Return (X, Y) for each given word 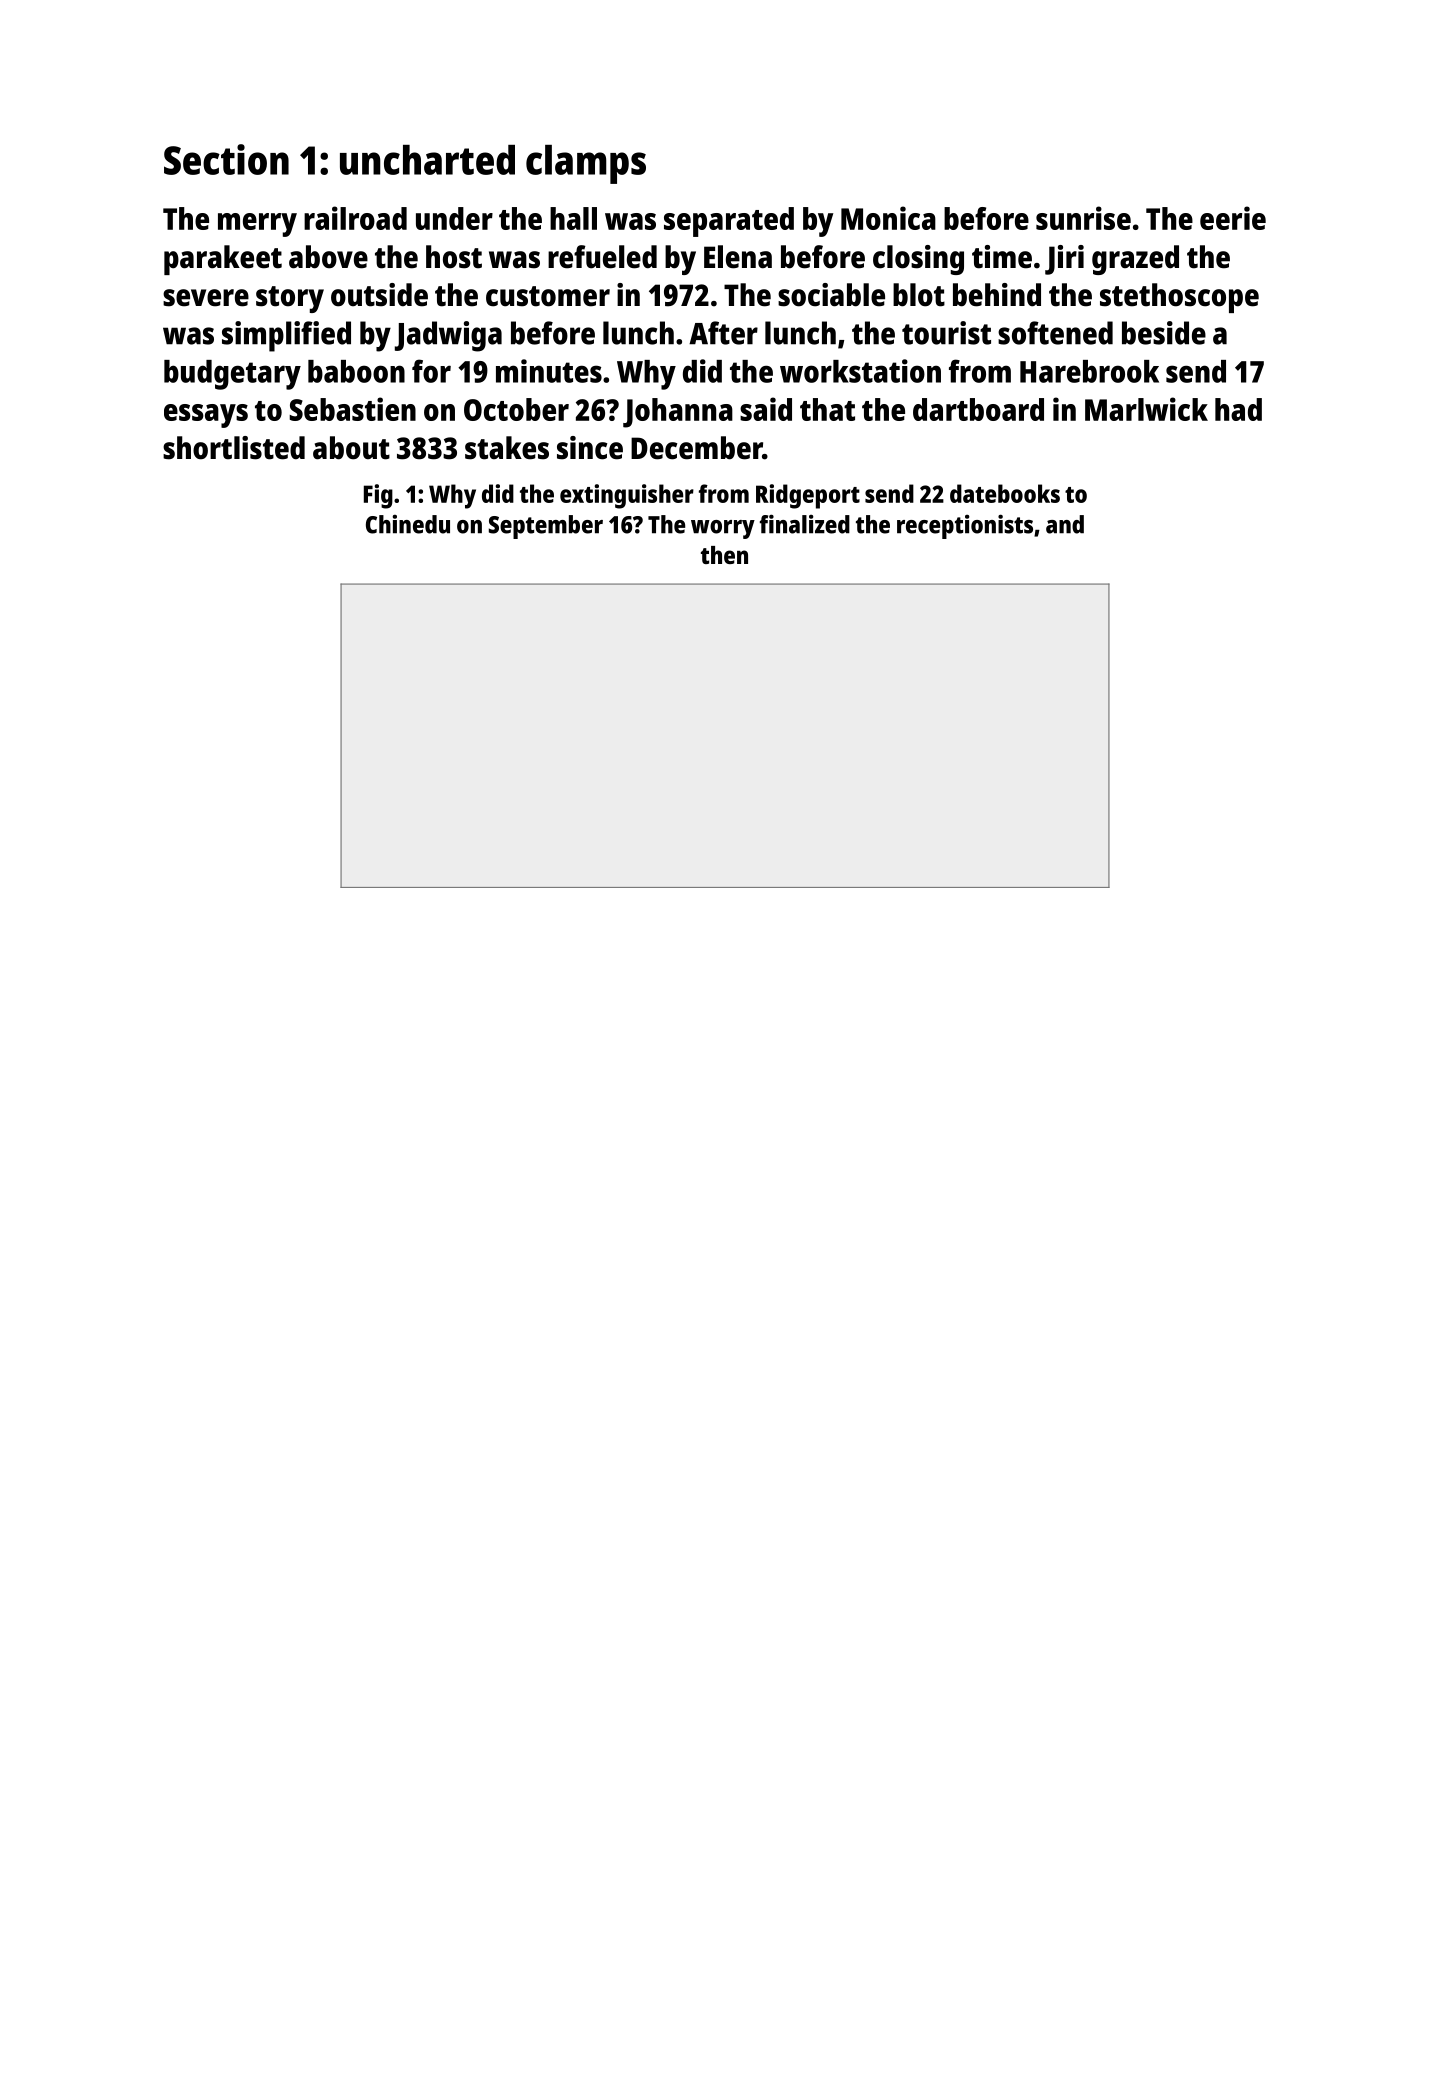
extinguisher (627, 496)
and (1065, 524)
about (351, 448)
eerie (1233, 218)
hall (573, 218)
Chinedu (408, 524)
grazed (1135, 260)
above (328, 257)
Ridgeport (808, 496)
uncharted (427, 160)
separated (729, 222)
